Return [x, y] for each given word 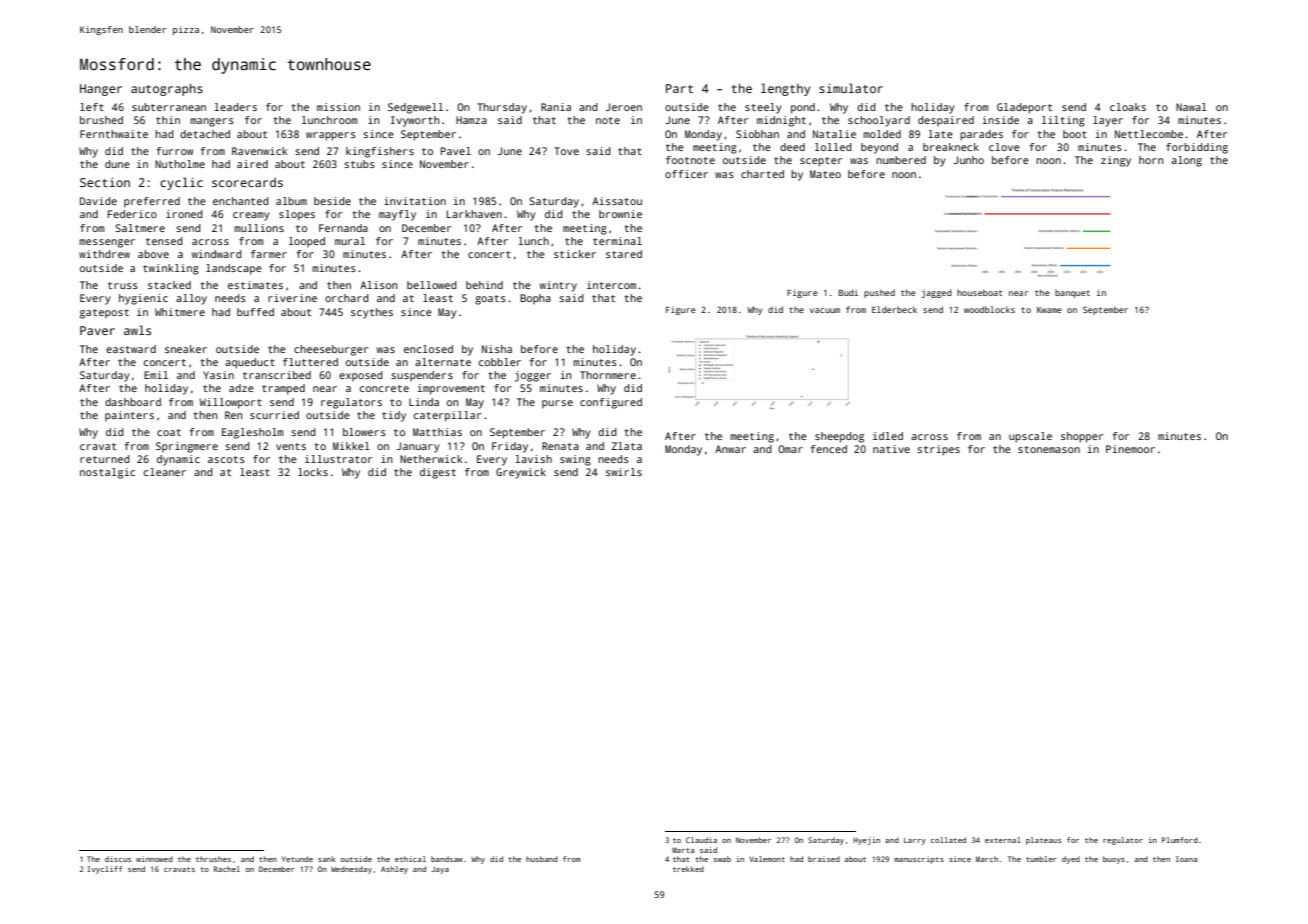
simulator [851, 88]
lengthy [785, 89]
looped [307, 242]
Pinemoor [1130, 449]
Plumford [1180, 840]
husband [542, 859]
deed [792, 147]
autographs [167, 89]
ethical [410, 859]
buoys [1114, 860]
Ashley [394, 870]
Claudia [701, 840]
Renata [560, 446]
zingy [1116, 161]
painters [129, 416]
